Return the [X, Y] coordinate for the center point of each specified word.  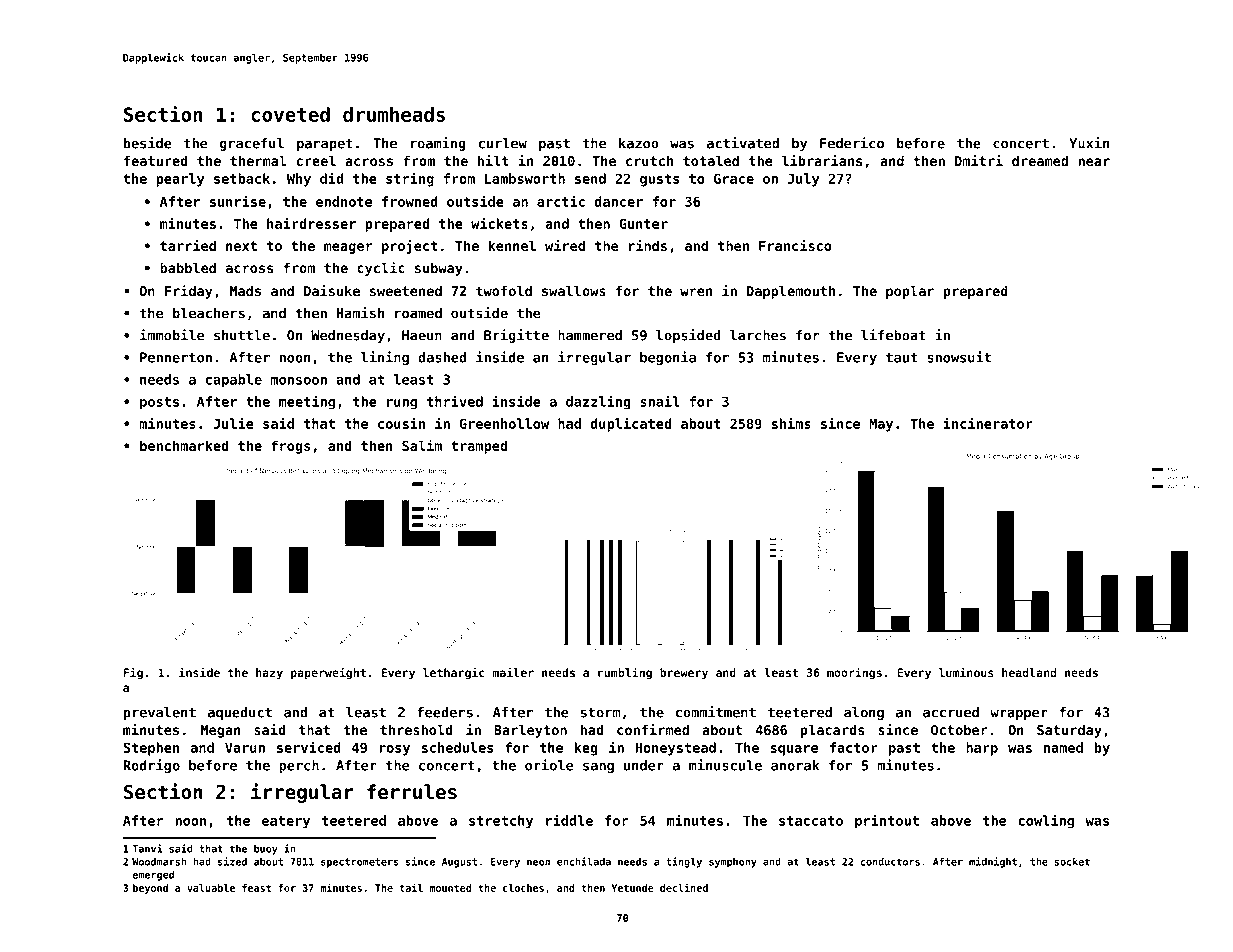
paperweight [328, 673]
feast [256, 888]
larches [758, 335]
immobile [172, 335]
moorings [854, 673]
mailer [513, 672]
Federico [852, 143]
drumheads [394, 114]
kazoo [639, 143]
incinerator [988, 423]
